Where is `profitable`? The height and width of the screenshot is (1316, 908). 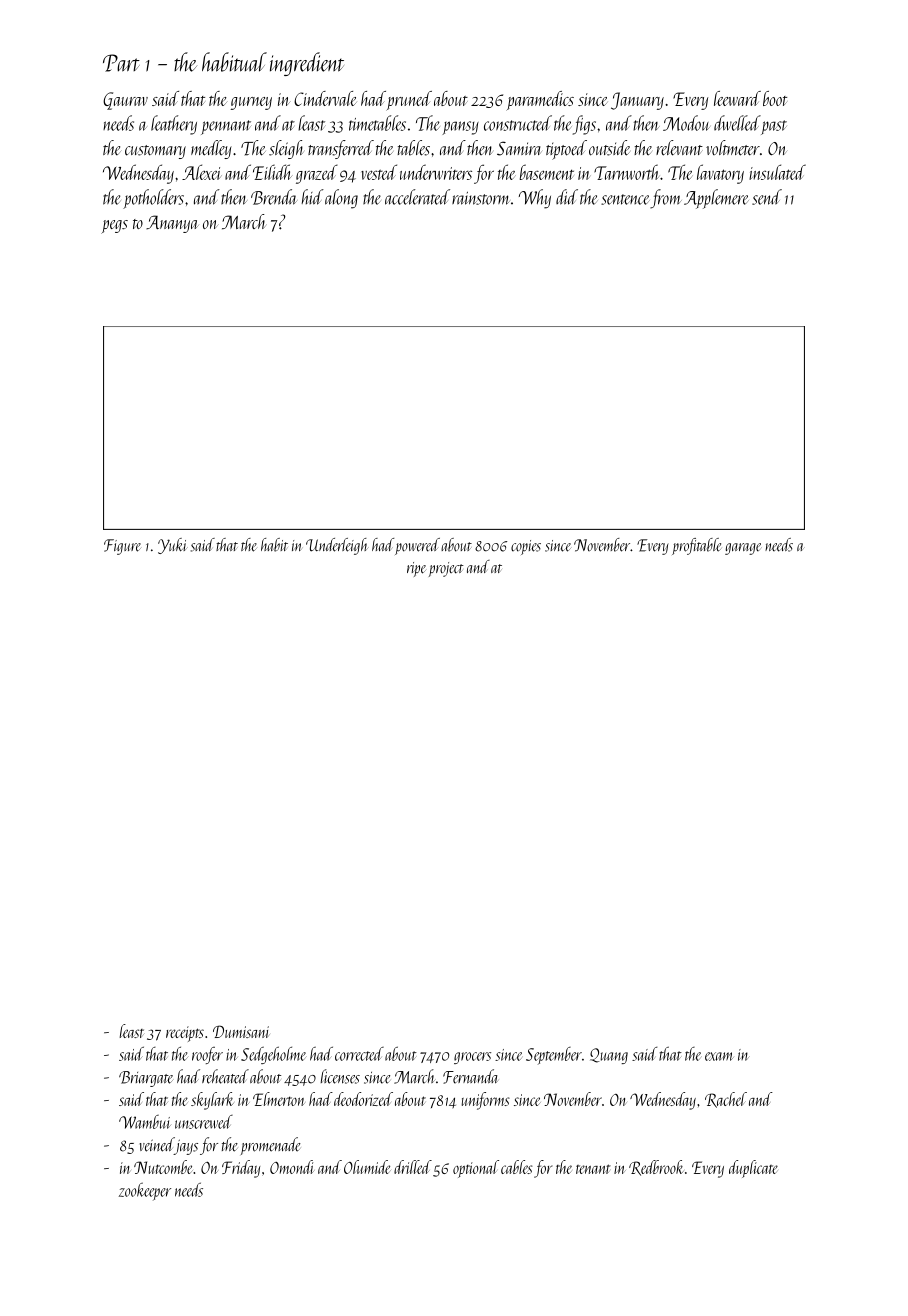
profitable is located at coordinates (696, 546).
